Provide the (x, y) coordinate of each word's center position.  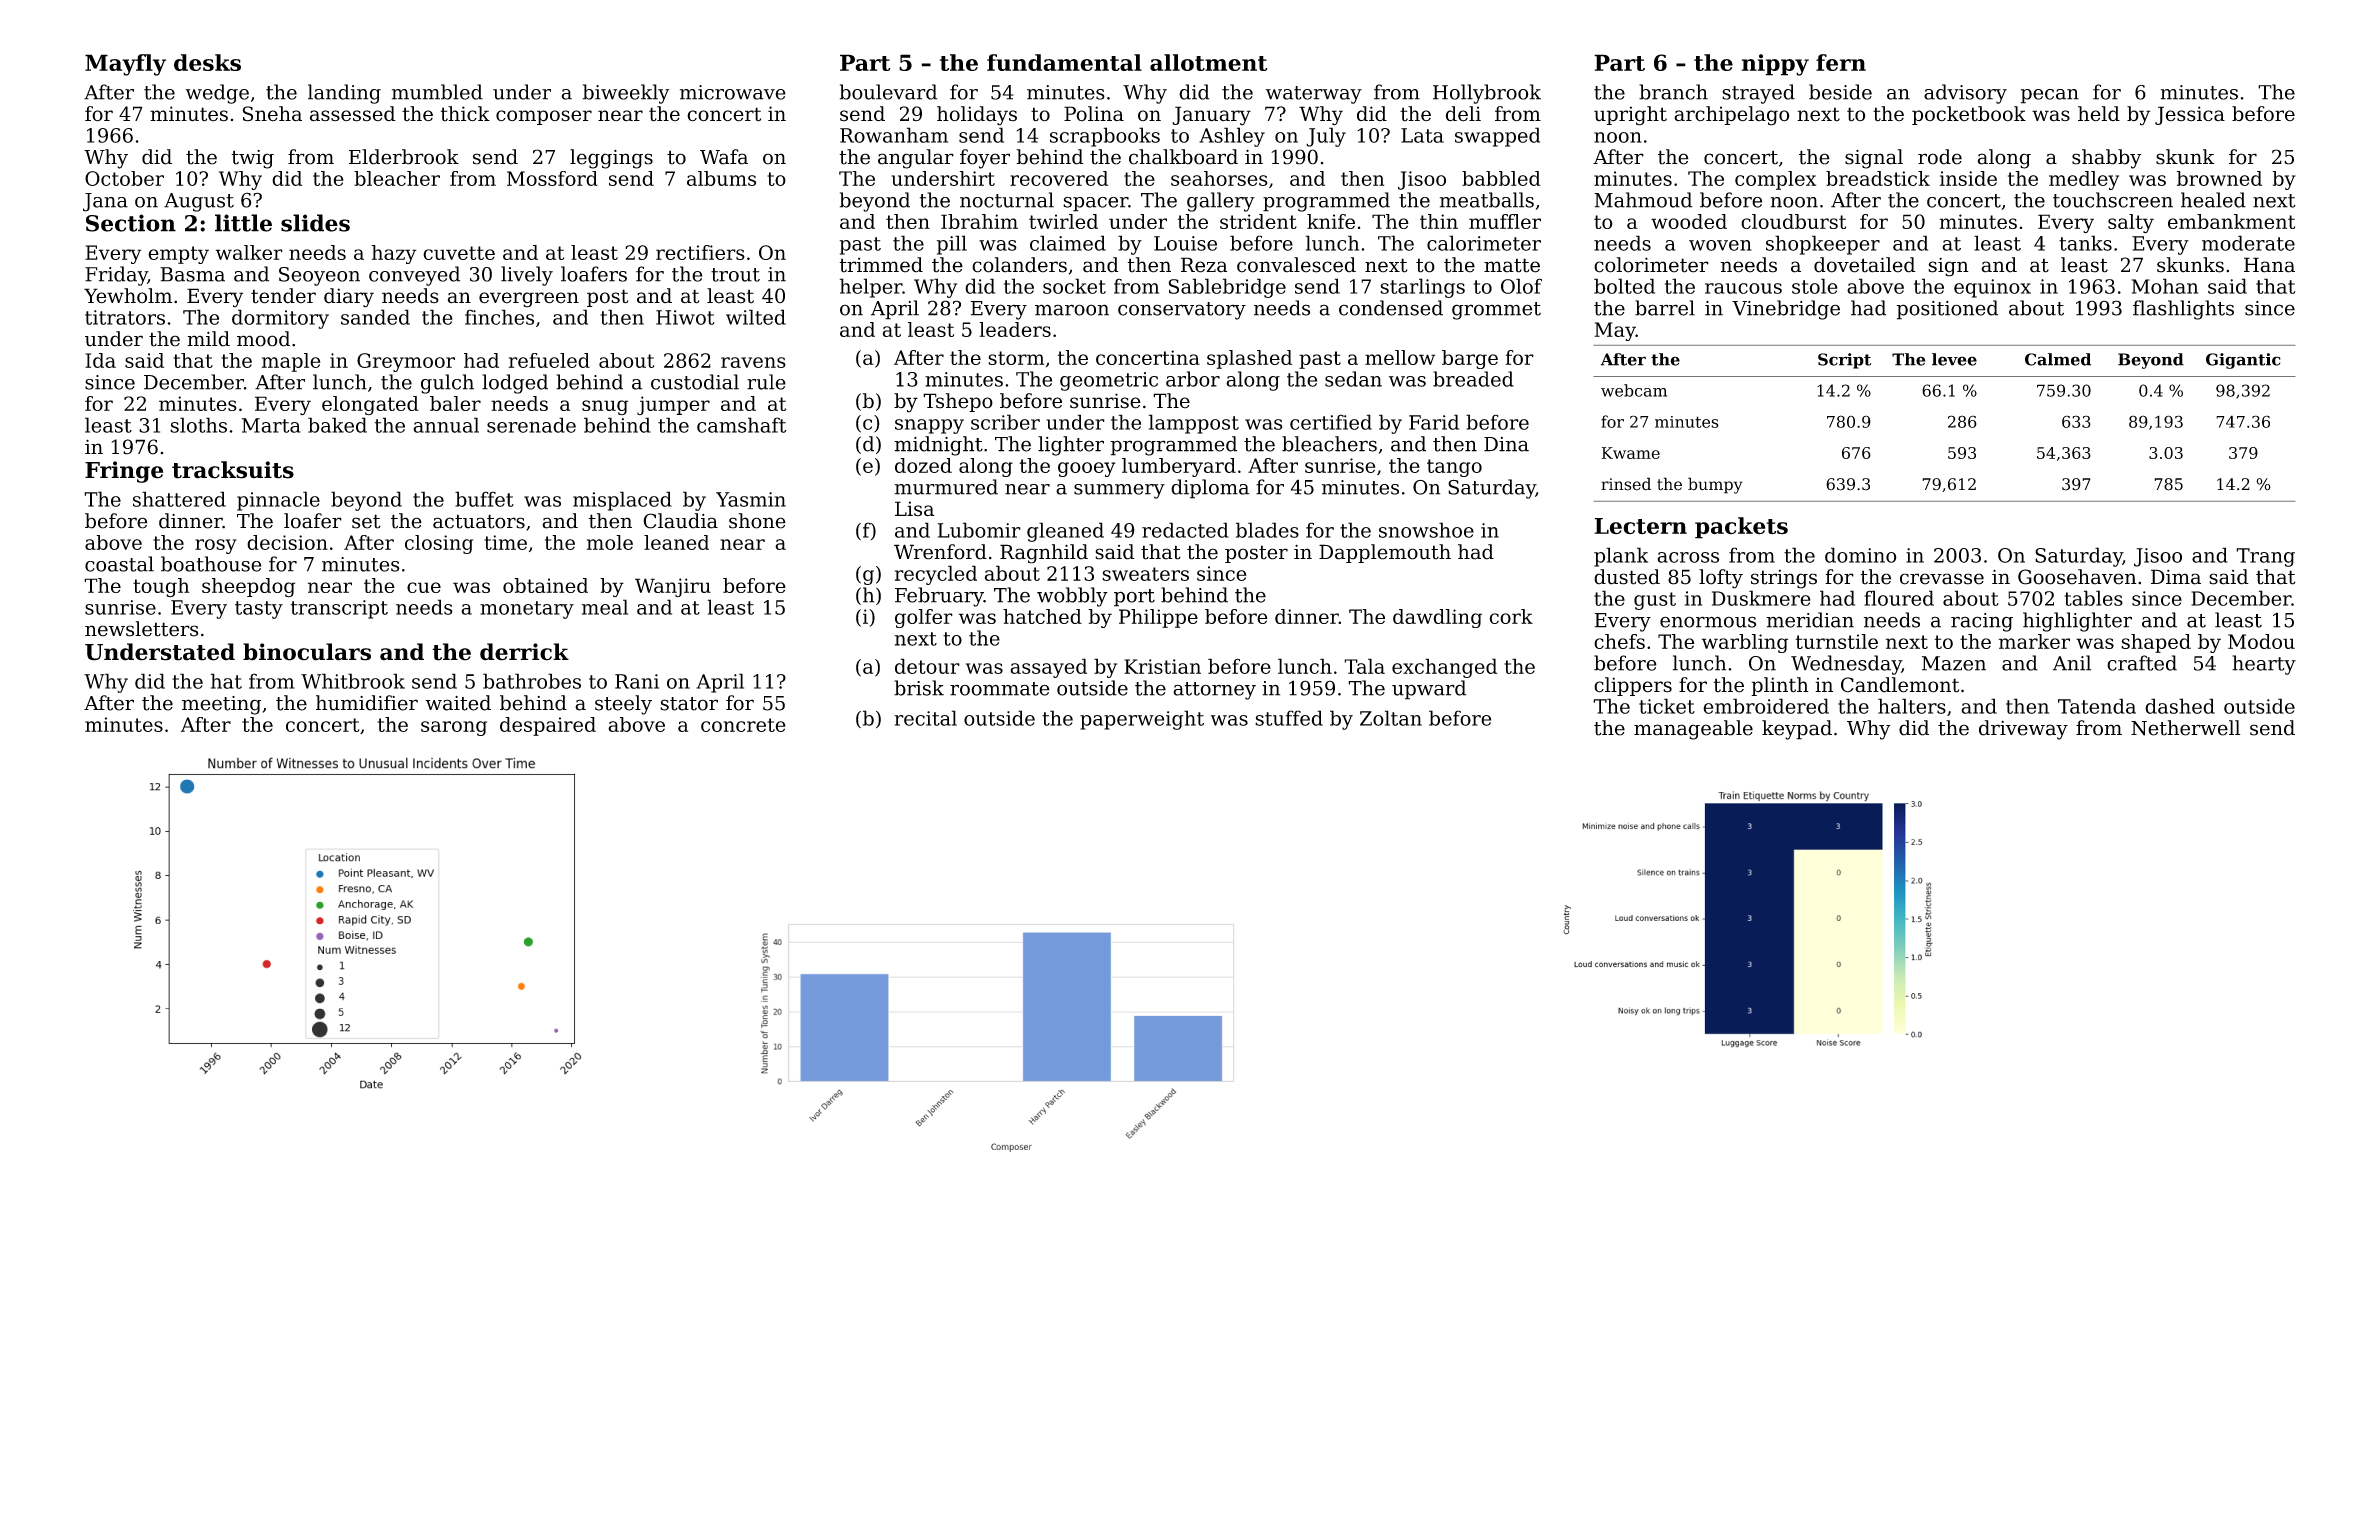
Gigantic (2243, 361)
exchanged (1444, 668)
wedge (217, 94)
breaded (1473, 379)
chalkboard (1183, 157)
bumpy (1715, 485)
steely (623, 705)
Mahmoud (1643, 200)
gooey (1086, 469)
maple (291, 362)
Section (131, 223)
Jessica (2190, 115)
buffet (484, 499)
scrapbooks (1105, 137)
